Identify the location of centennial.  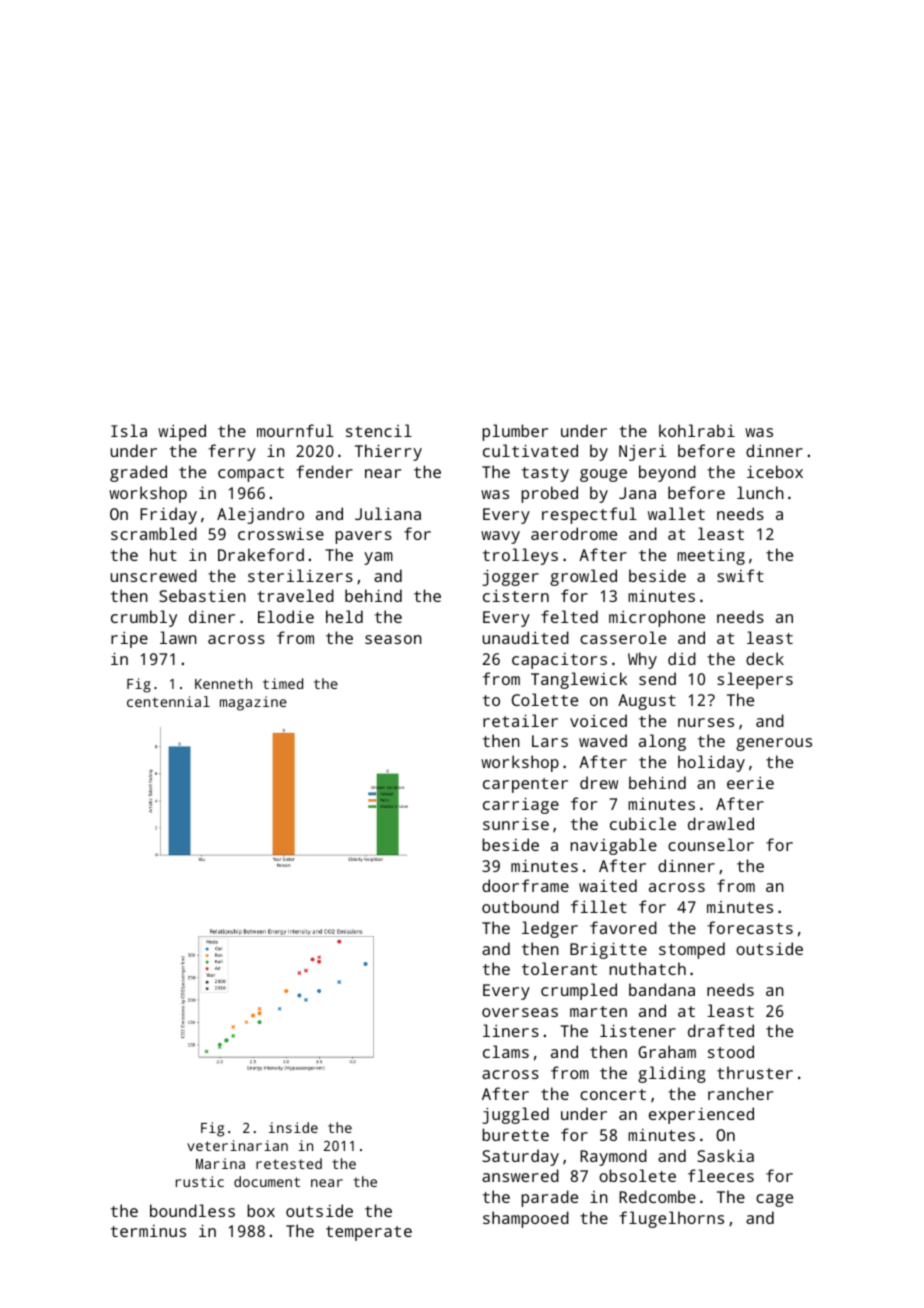
(168, 701).
